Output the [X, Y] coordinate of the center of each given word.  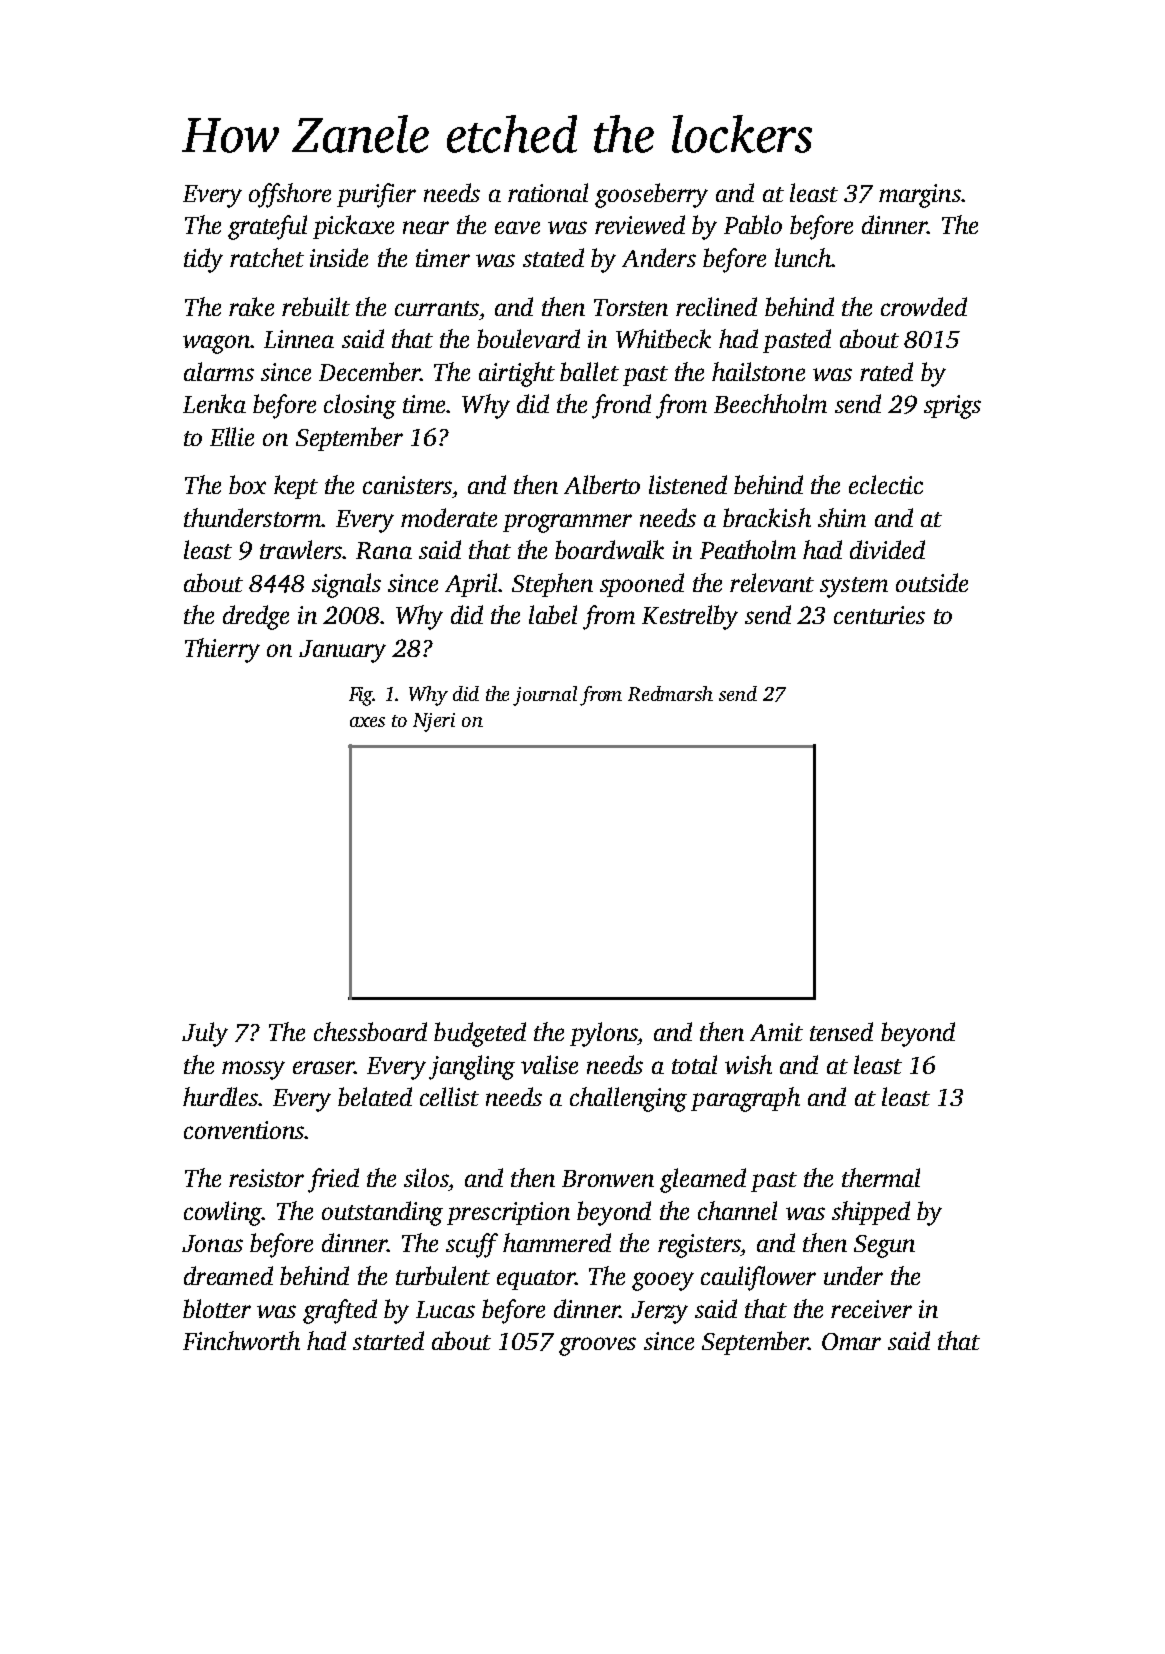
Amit [776, 1032]
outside [932, 582]
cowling [223, 1213]
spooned [642, 585]
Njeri [434, 722]
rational [548, 192]
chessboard [370, 1031]
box [247, 484]
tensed [841, 1031]
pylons [603, 1034]
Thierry [222, 650]
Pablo [753, 224]
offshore [290, 195]
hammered [557, 1242]
